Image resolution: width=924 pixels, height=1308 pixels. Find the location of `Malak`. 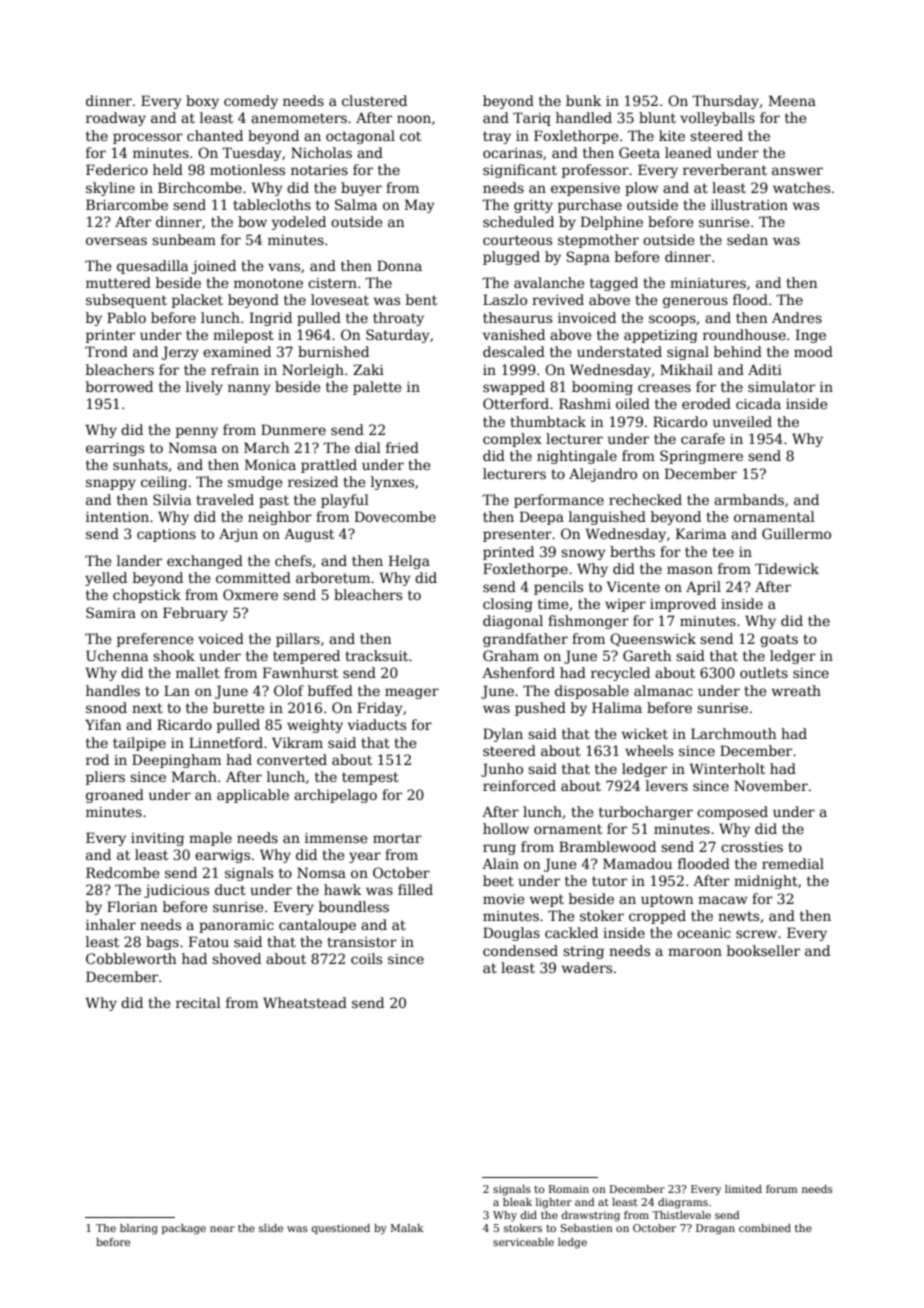

Malak is located at coordinates (407, 1228).
